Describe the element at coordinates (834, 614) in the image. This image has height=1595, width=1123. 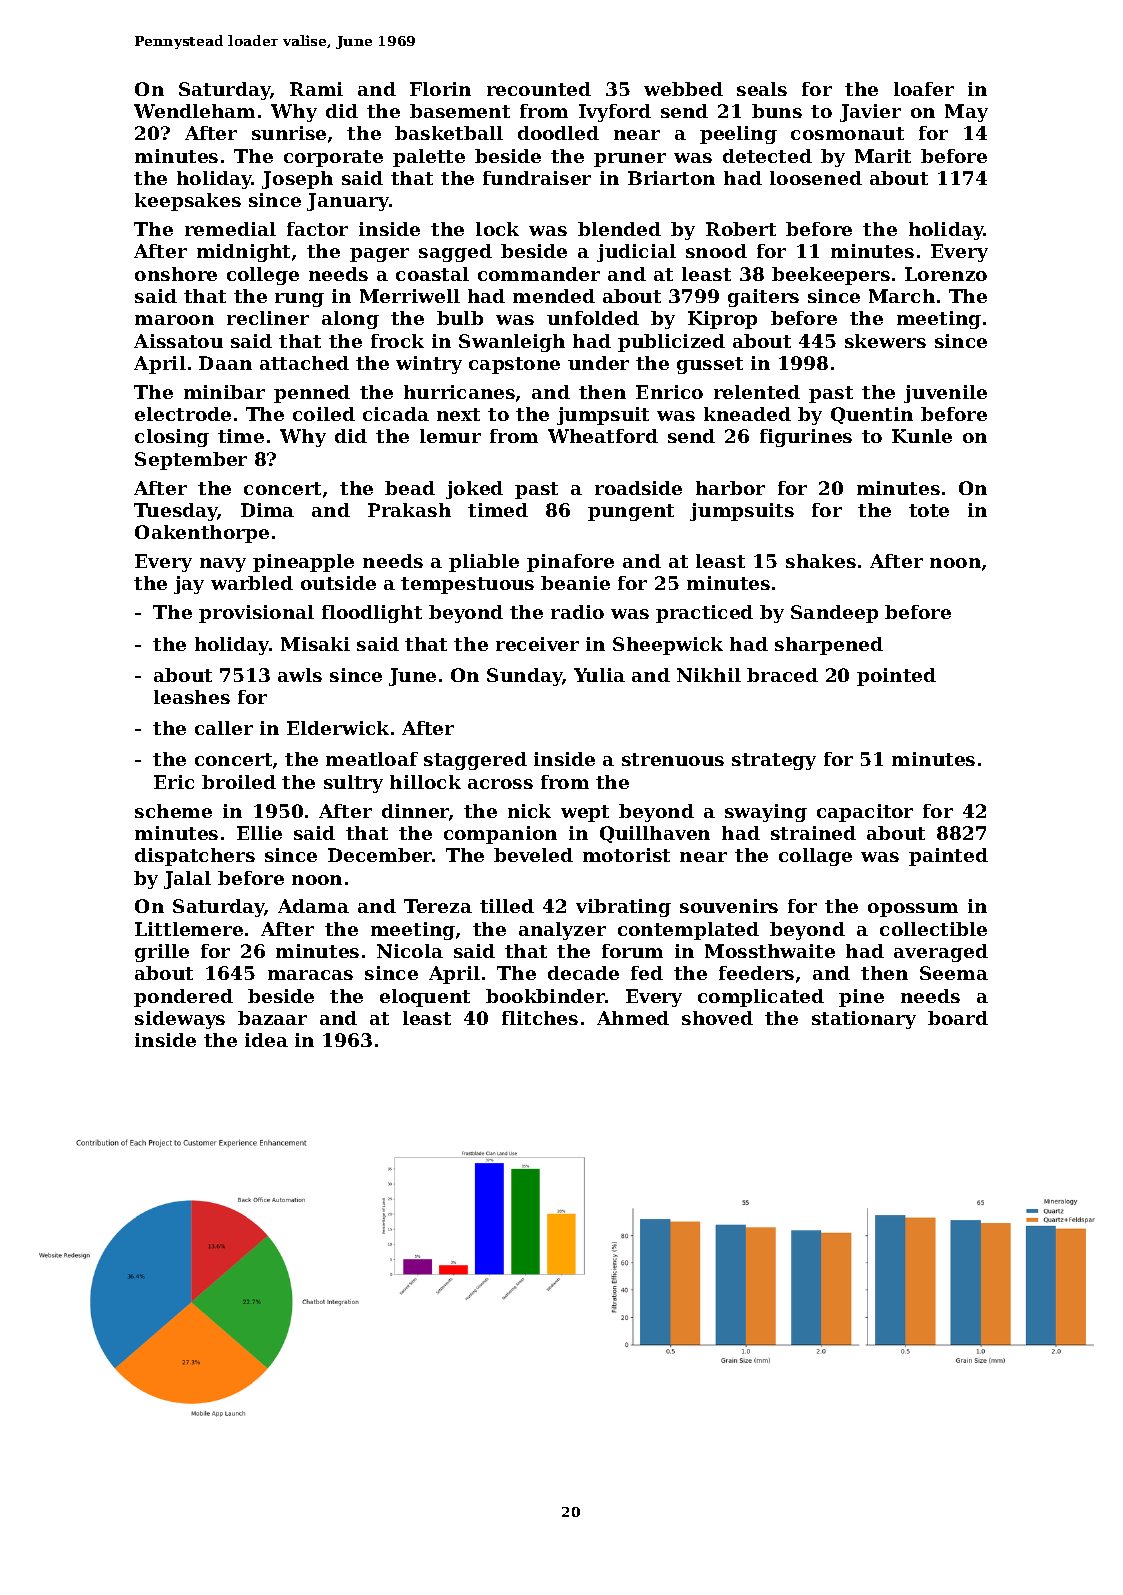
I see `Sandeep` at that location.
